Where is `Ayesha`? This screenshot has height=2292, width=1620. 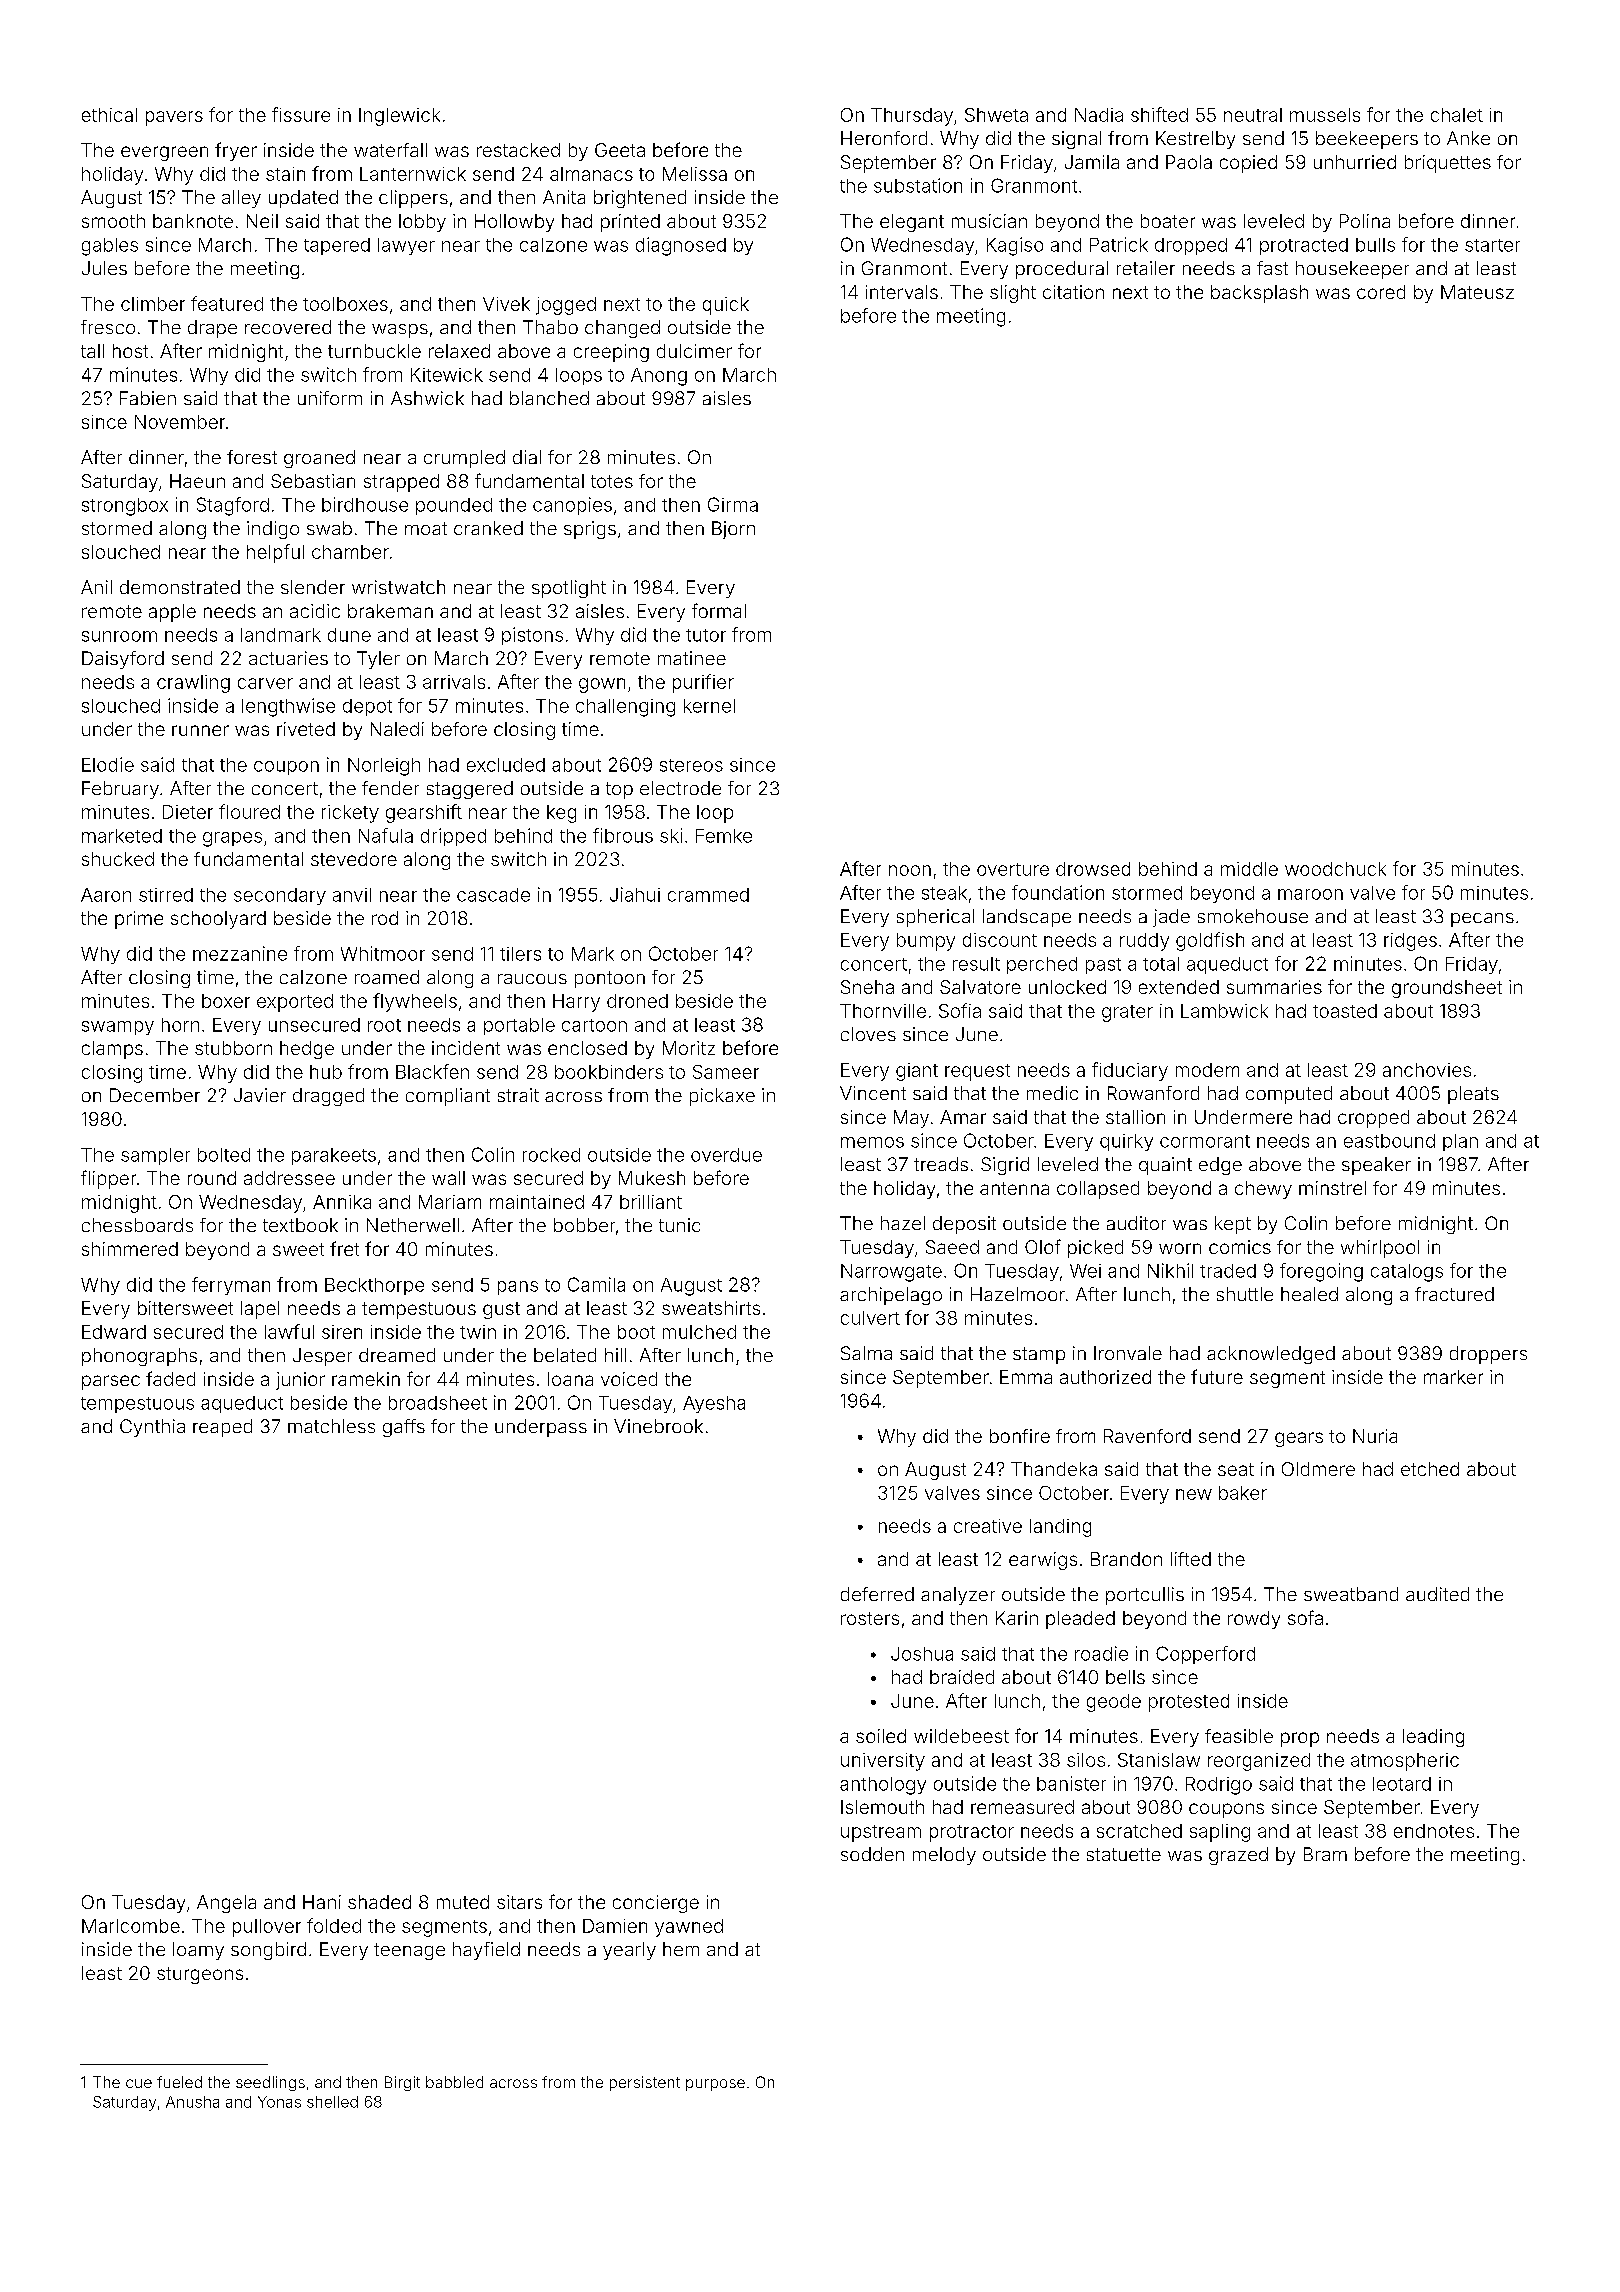 Ayesha is located at coordinates (714, 1404).
